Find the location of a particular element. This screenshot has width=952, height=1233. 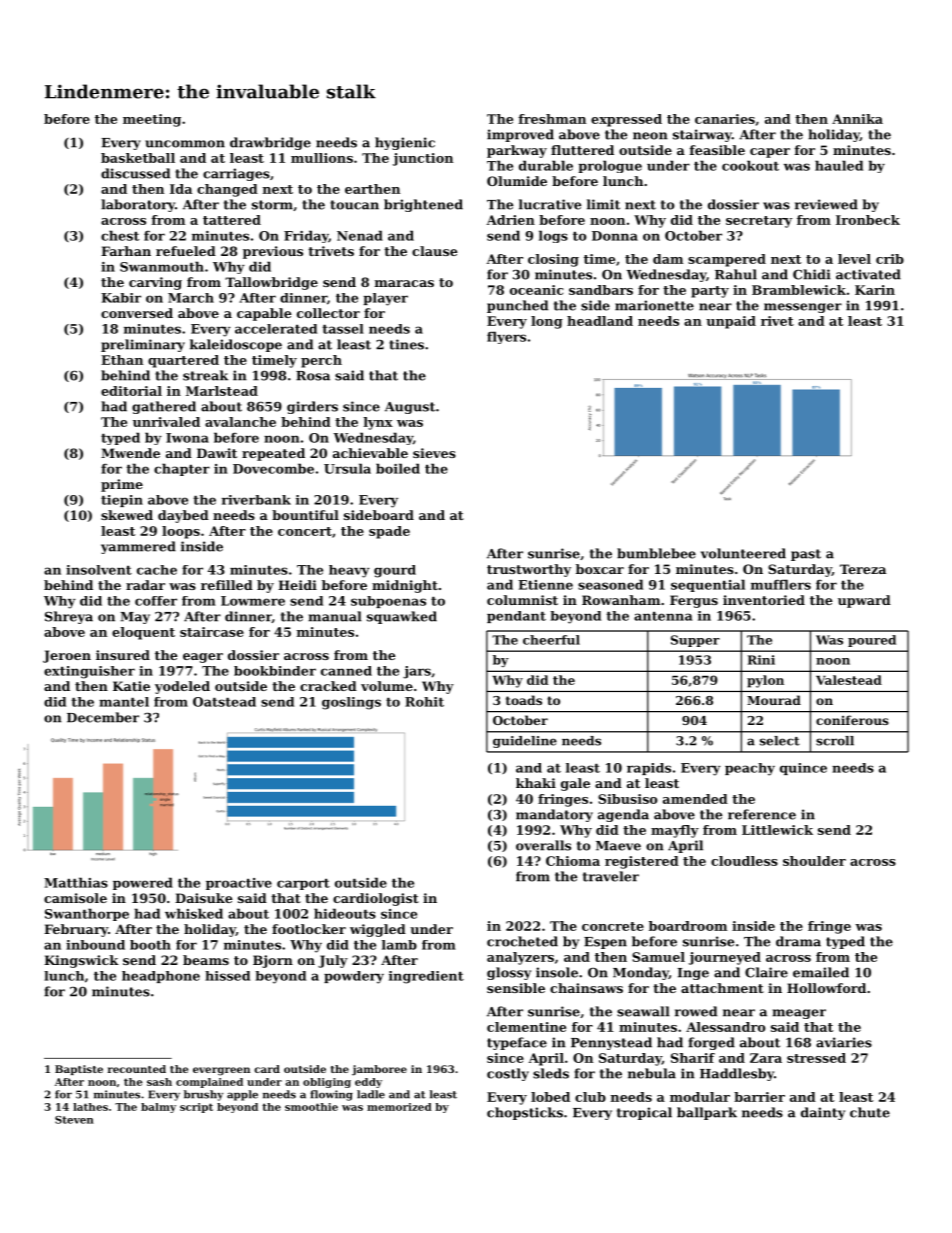

past is located at coordinates (806, 555).
